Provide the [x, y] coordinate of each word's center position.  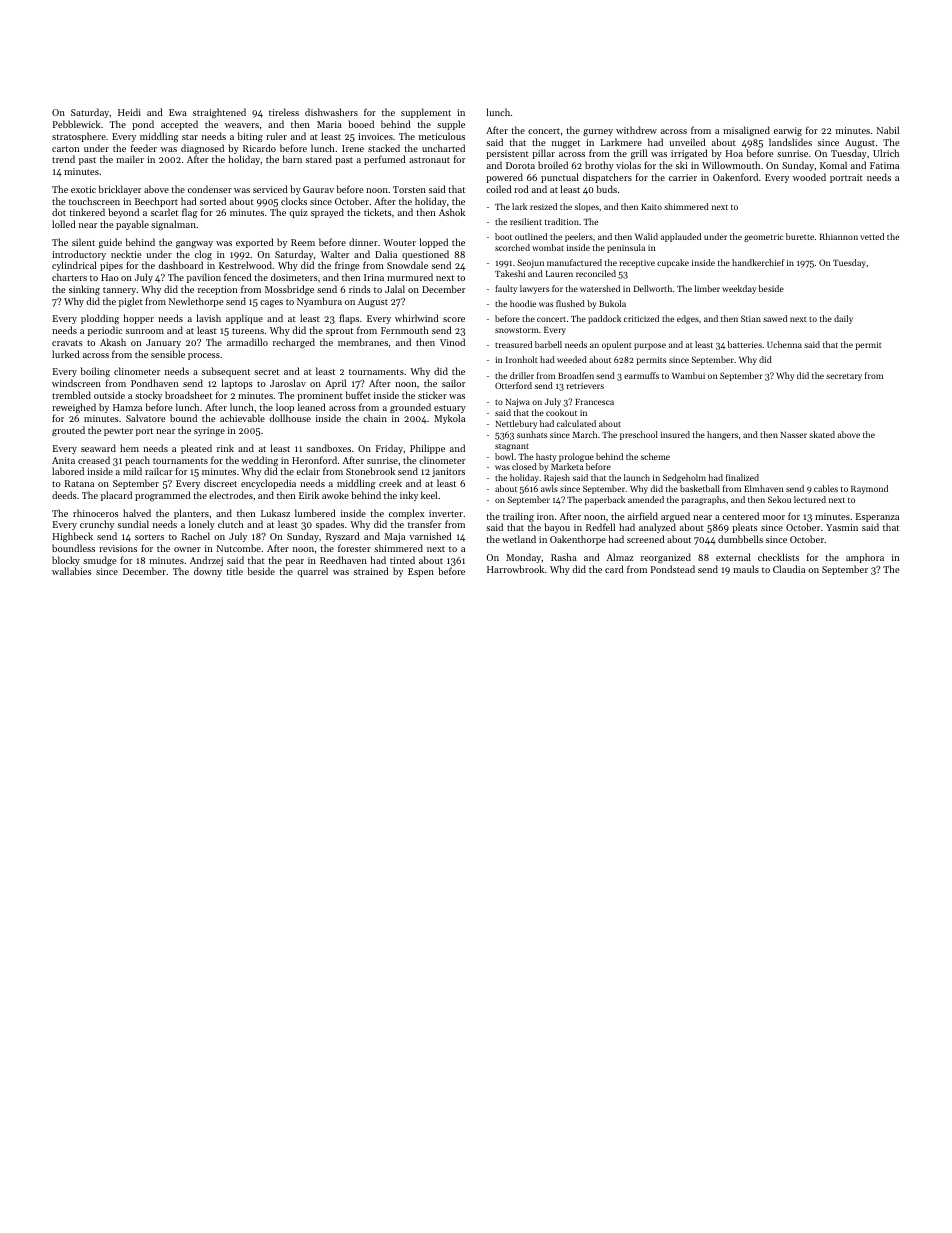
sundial [133, 524]
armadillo [247, 342]
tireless [284, 112]
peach [137, 461]
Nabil [888, 130]
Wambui [688, 375]
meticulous [442, 136]
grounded [410, 408]
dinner [363, 242]
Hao [110, 277]
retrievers [585, 386]
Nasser [793, 435]
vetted [872, 236]
